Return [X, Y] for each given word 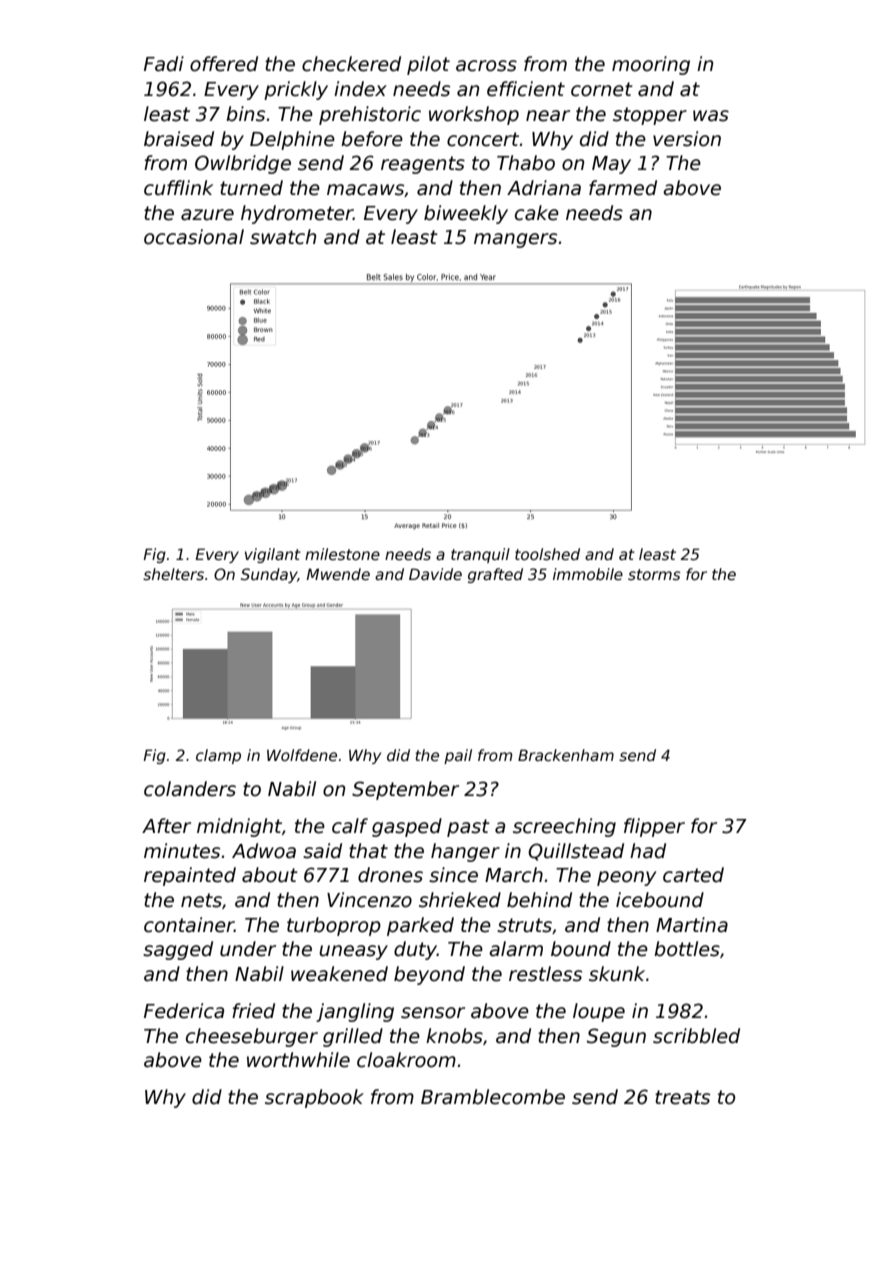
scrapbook [314, 1098]
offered [224, 64]
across [486, 66]
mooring [651, 65]
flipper [654, 827]
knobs [454, 1036]
